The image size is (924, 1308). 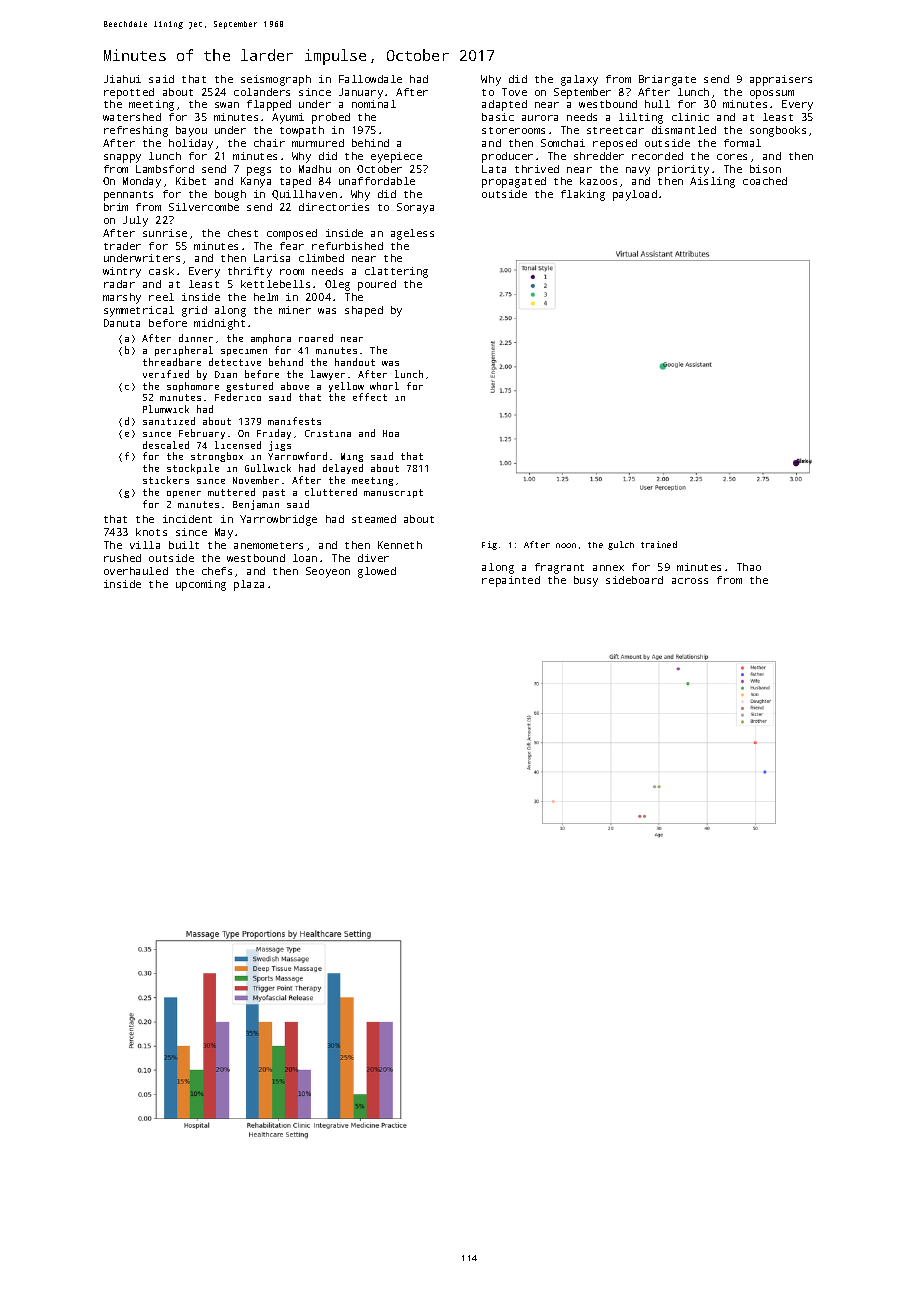 What do you see at coordinates (765, 181) in the image?
I see `coached` at bounding box center [765, 181].
